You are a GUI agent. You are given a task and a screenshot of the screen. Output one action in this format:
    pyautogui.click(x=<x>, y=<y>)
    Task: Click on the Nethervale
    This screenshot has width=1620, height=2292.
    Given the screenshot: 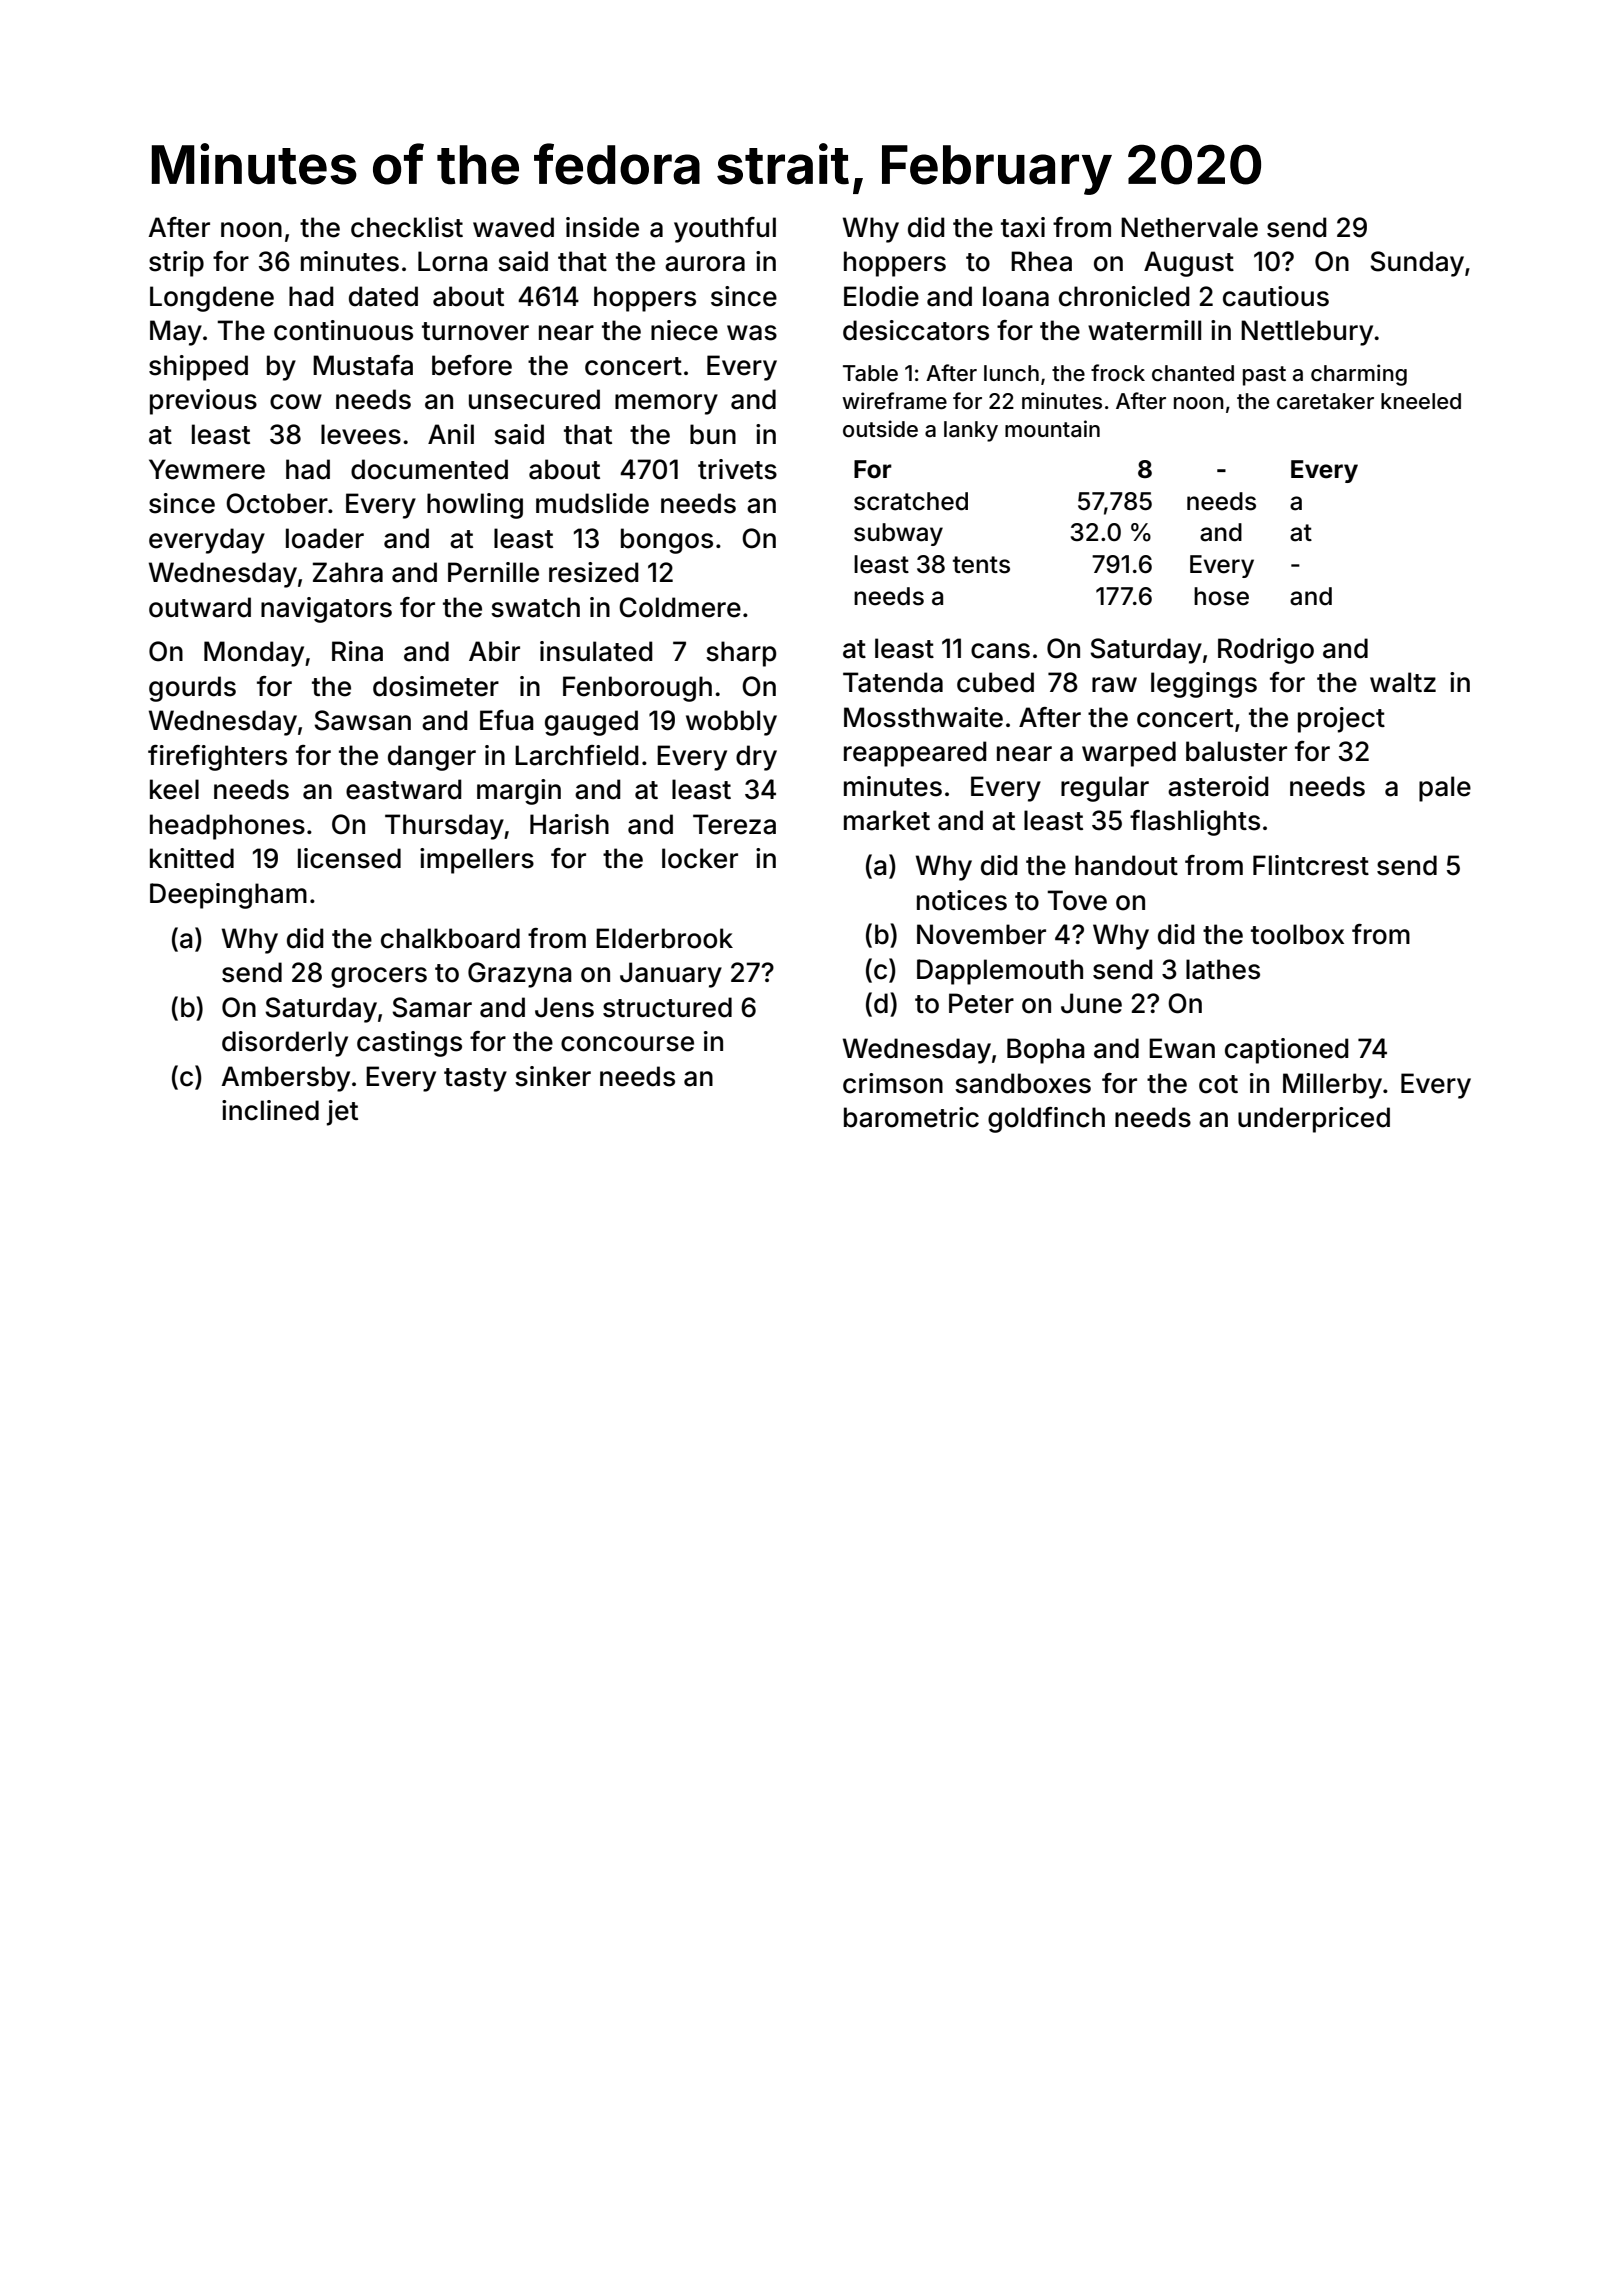 What is the action you would take?
    pyautogui.click(x=1189, y=227)
